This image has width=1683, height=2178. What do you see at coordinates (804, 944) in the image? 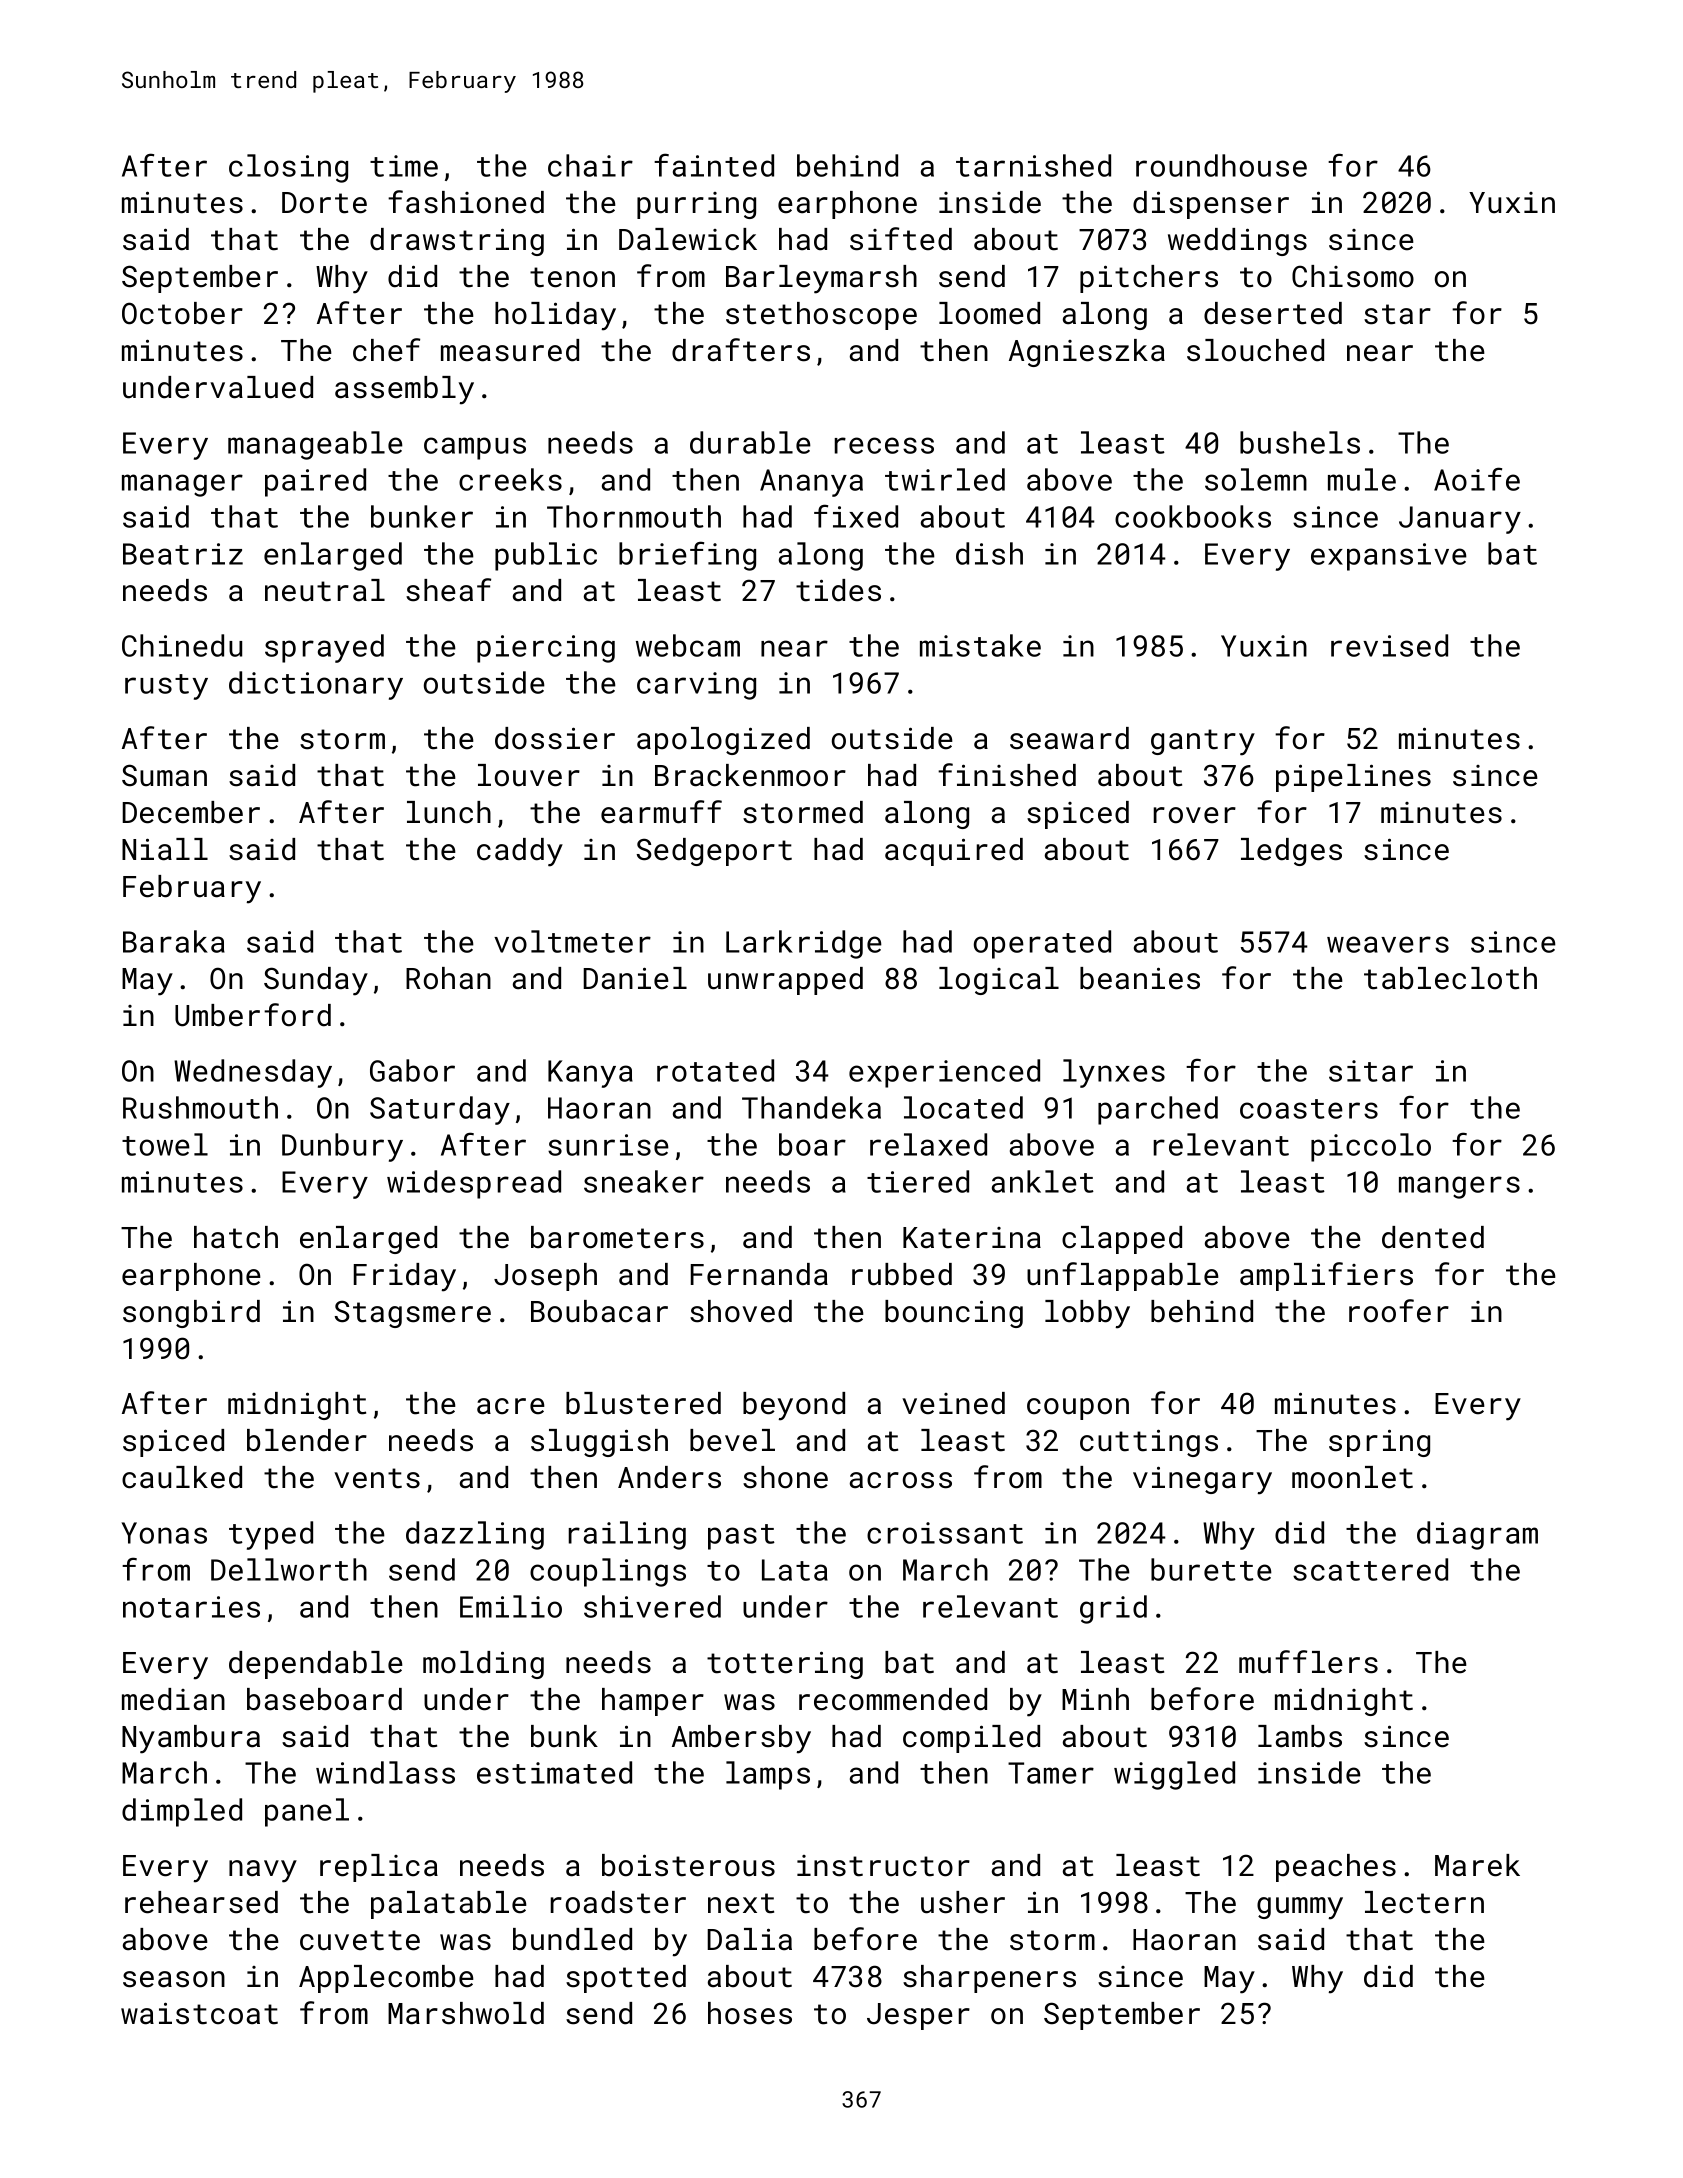
I see `Larkridge` at bounding box center [804, 944].
